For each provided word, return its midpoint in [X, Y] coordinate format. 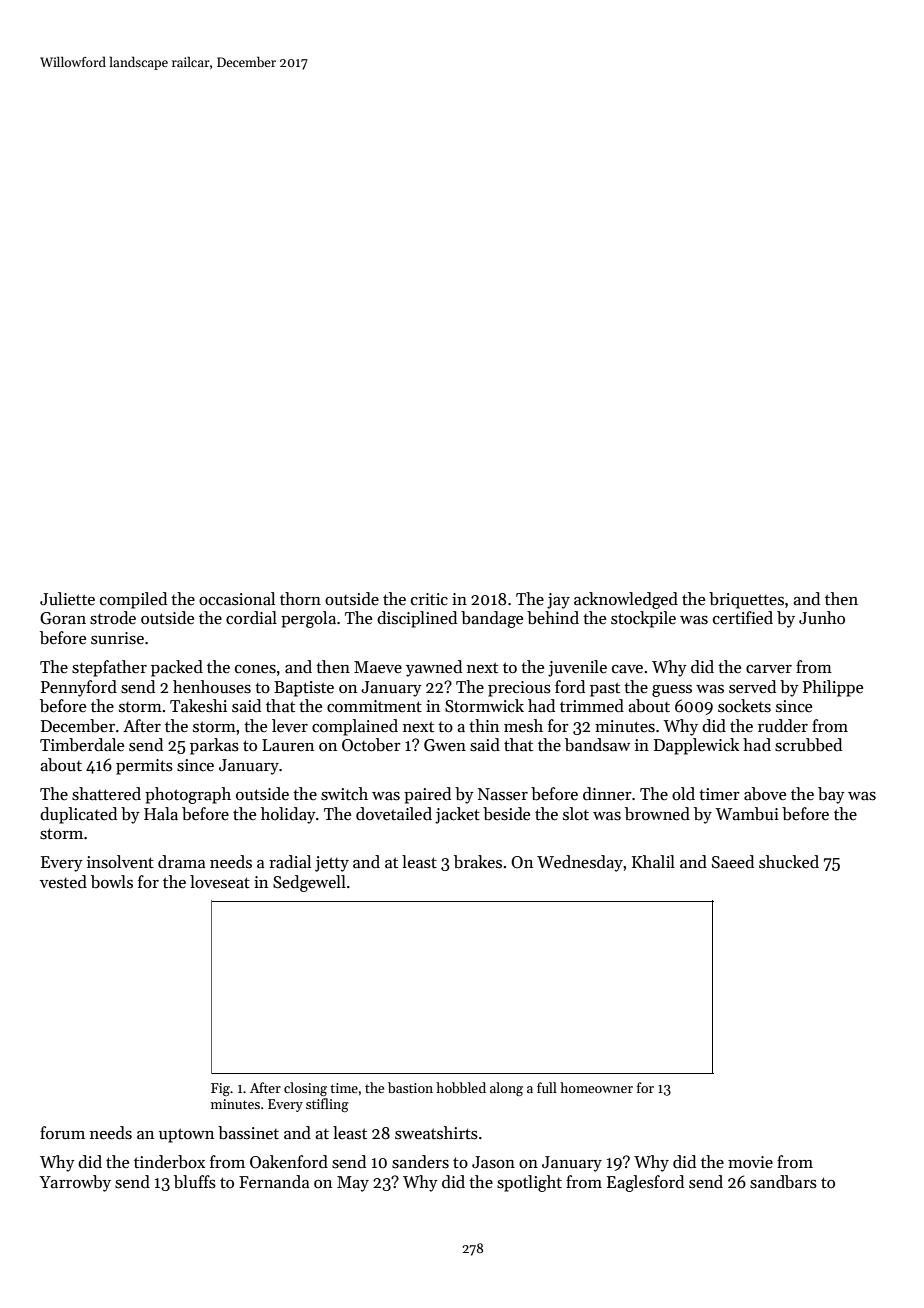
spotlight [529, 1183]
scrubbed [808, 745]
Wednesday [580, 863]
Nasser [503, 794]
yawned [434, 668]
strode [113, 618]
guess [672, 691]
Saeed [733, 862]
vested [63, 882]
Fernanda [274, 1182]
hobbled [461, 1087]
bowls [112, 882]
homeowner [596, 1087]
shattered [106, 794]
